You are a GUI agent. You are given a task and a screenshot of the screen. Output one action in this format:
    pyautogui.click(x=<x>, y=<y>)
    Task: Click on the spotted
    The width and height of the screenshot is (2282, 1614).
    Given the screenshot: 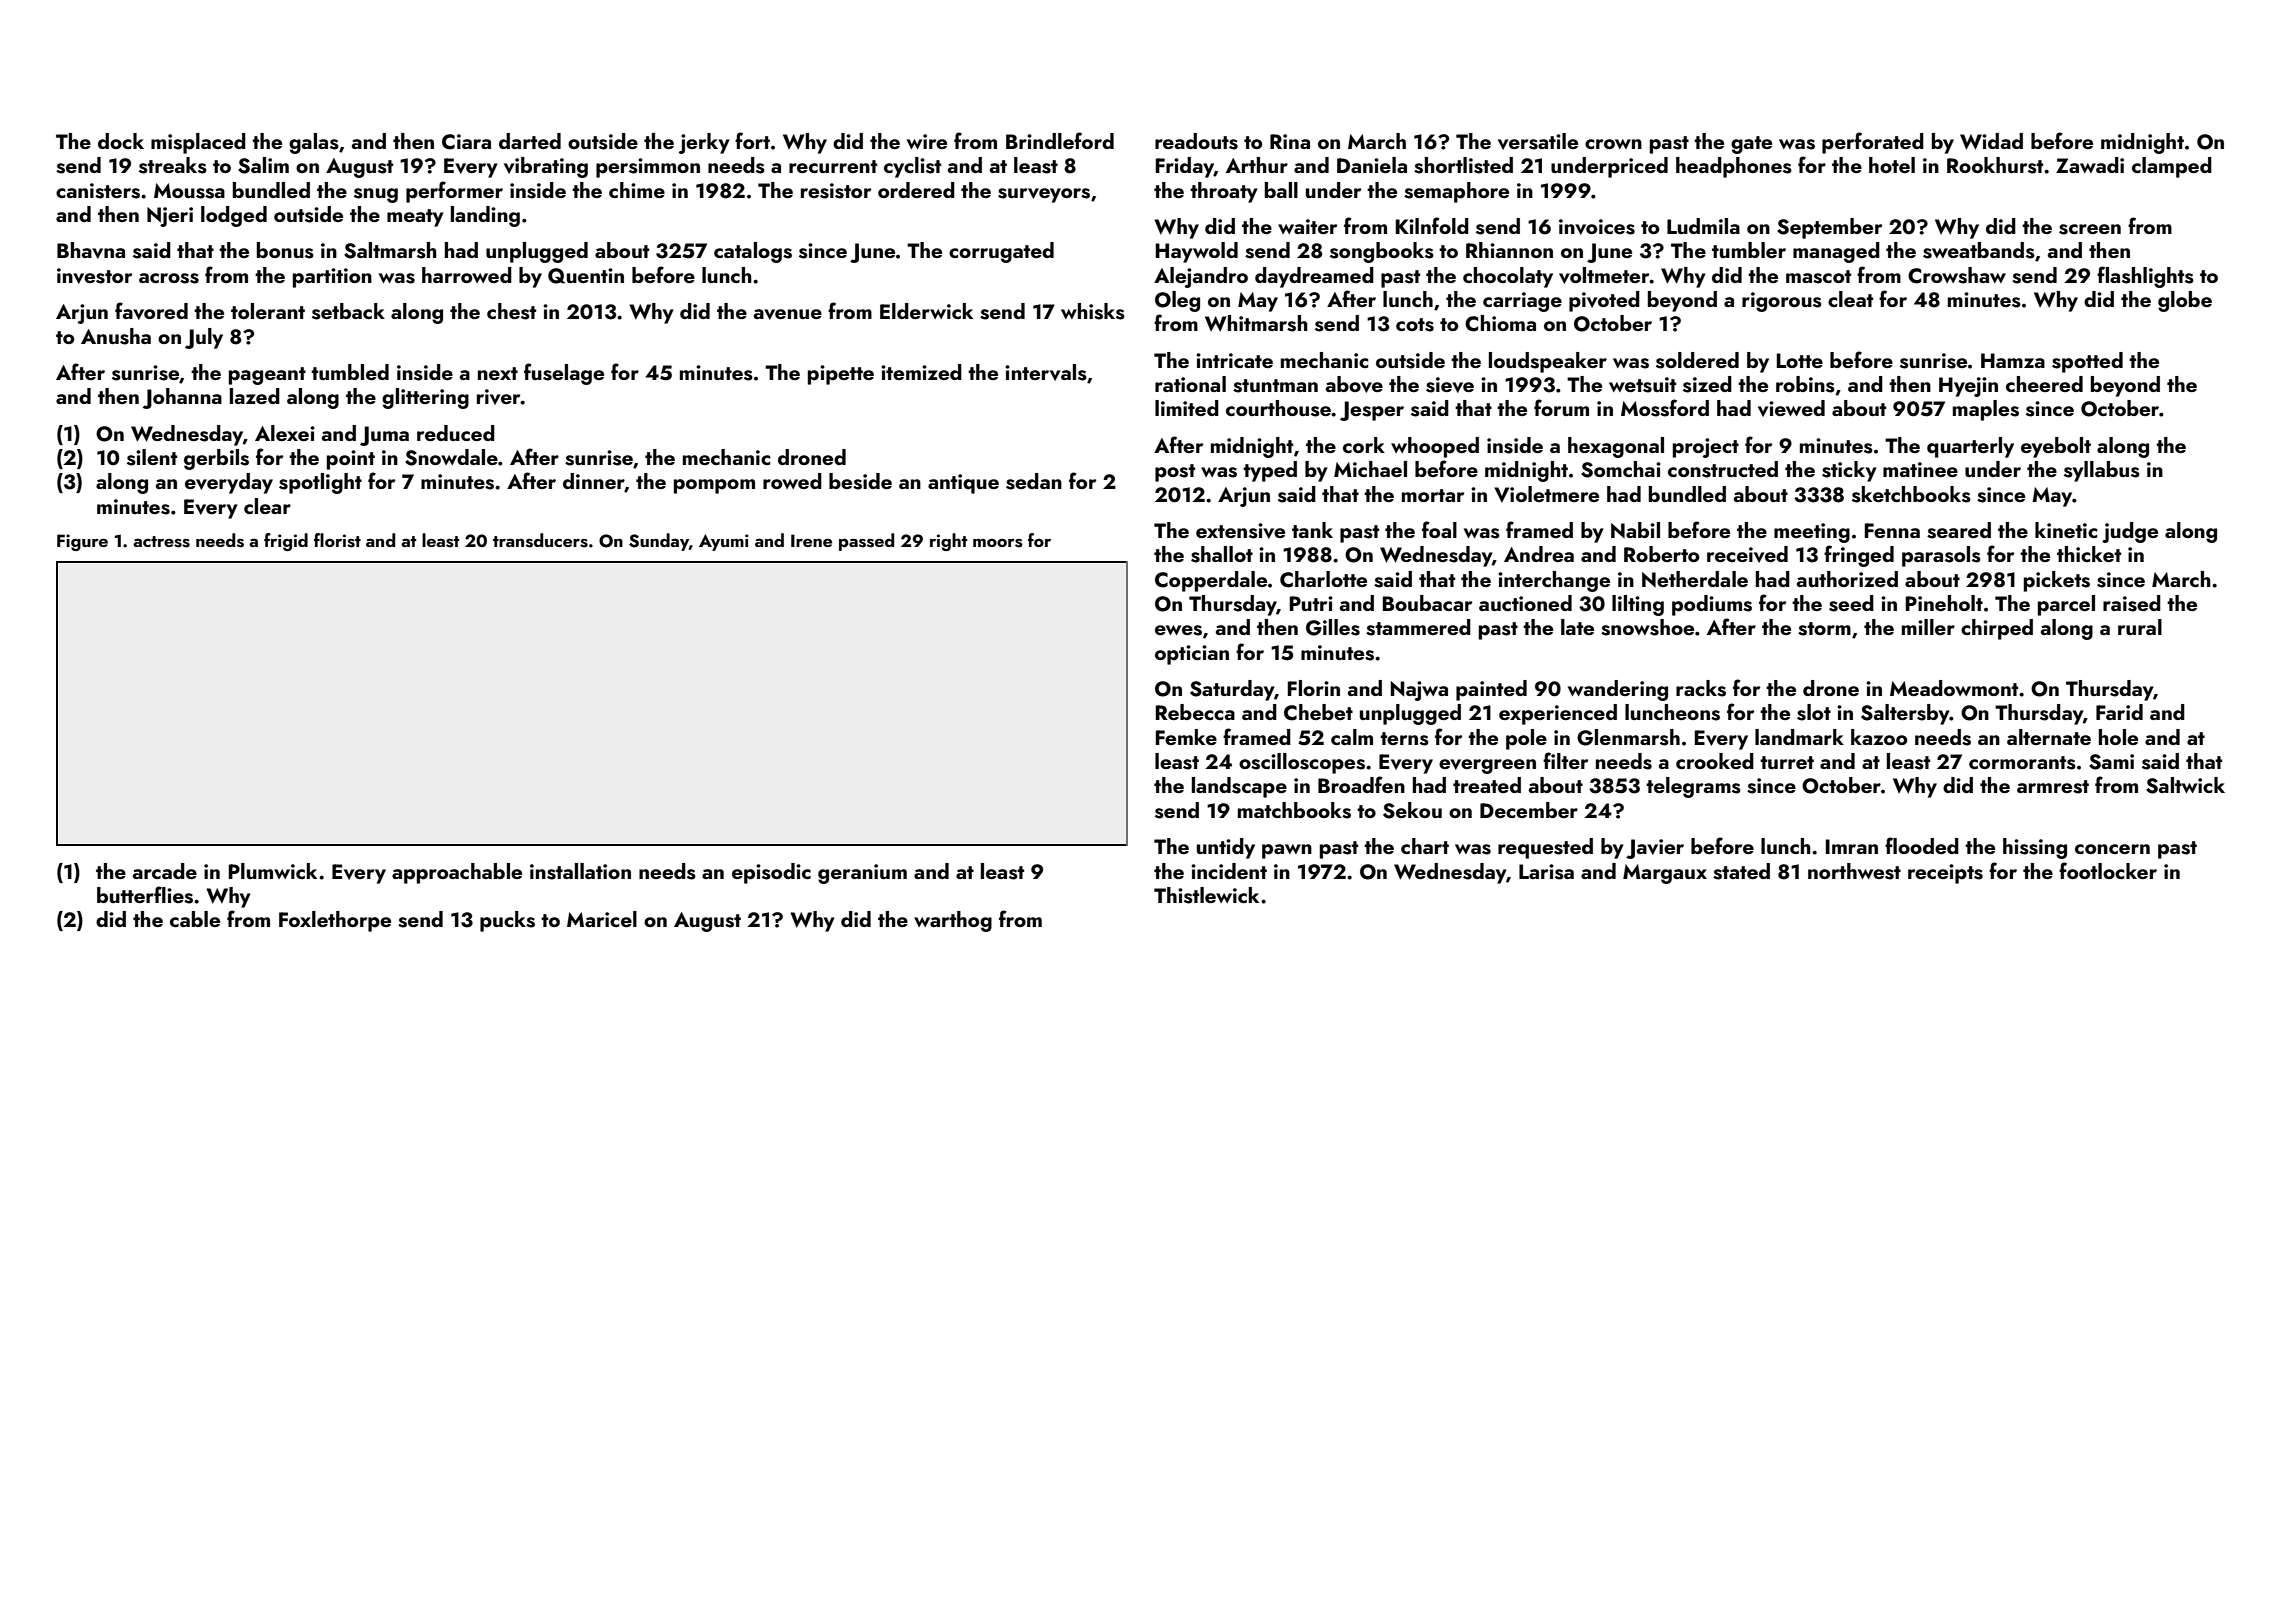 What is the action you would take?
    pyautogui.click(x=2087, y=362)
